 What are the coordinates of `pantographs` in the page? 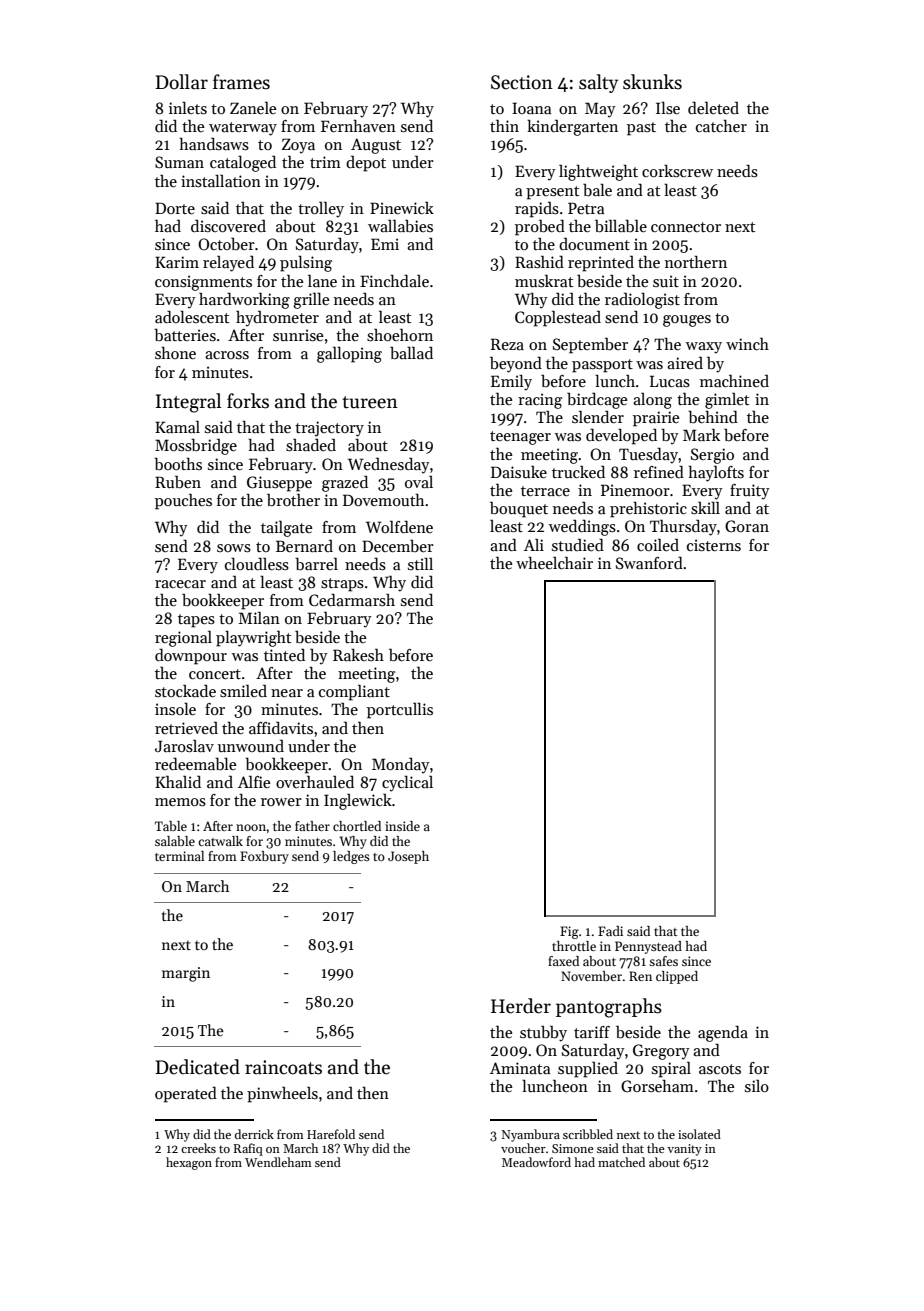 It's located at (609, 1008).
